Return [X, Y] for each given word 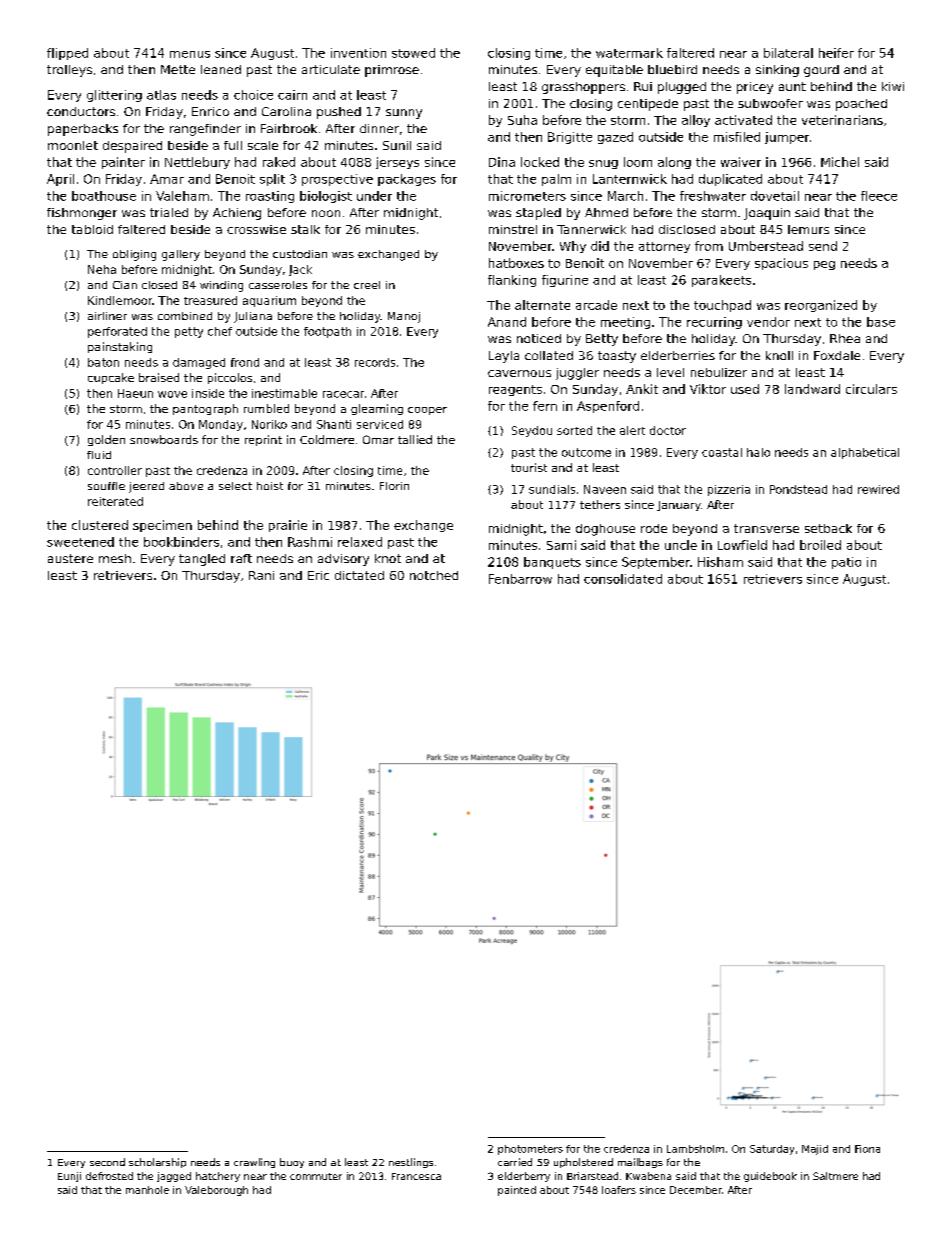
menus [190, 54]
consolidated [623, 579]
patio [846, 563]
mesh [115, 558]
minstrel [513, 229]
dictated [359, 575]
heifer [836, 53]
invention [358, 53]
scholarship [157, 1163]
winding [221, 286]
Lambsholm [695, 1149]
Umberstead [766, 246]
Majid [815, 1150]
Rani [261, 575]
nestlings [411, 1163]
